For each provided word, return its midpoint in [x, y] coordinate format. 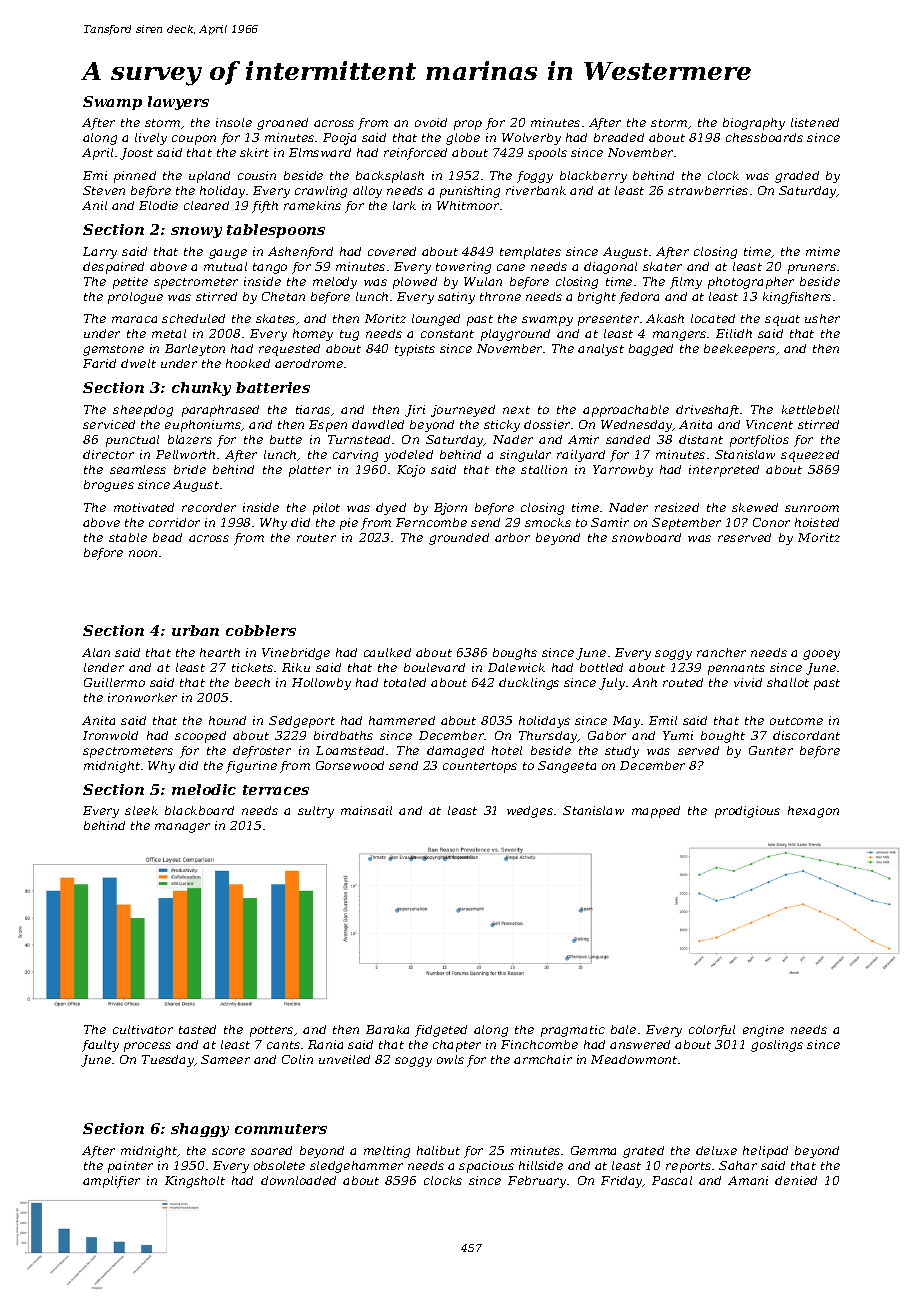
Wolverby [531, 139]
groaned [282, 124]
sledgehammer [356, 1167]
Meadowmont [634, 1059]
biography [754, 124]
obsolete [279, 1165]
